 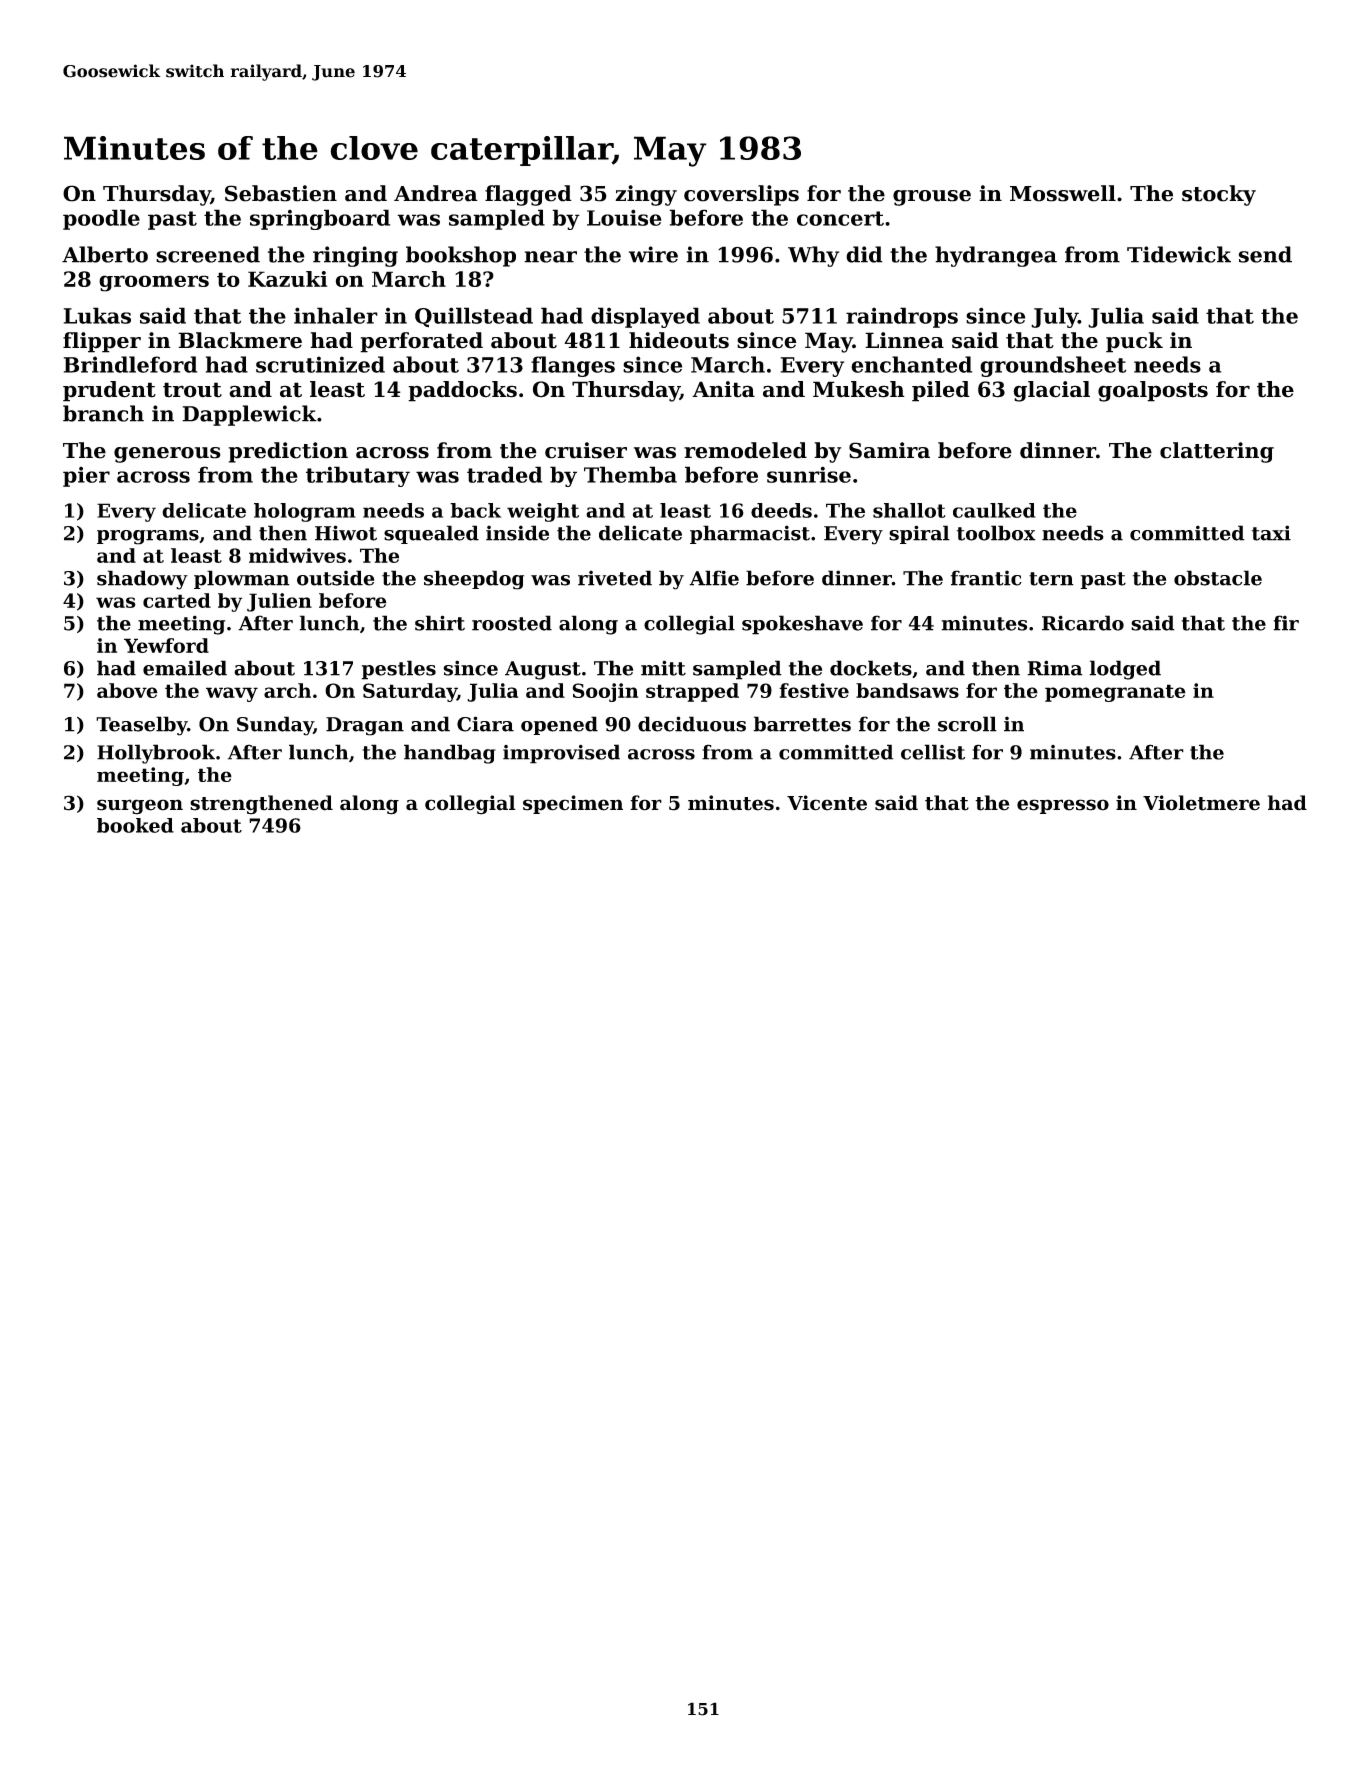 What do you see at coordinates (1125, 670) in the image?
I see `lodged` at bounding box center [1125, 670].
